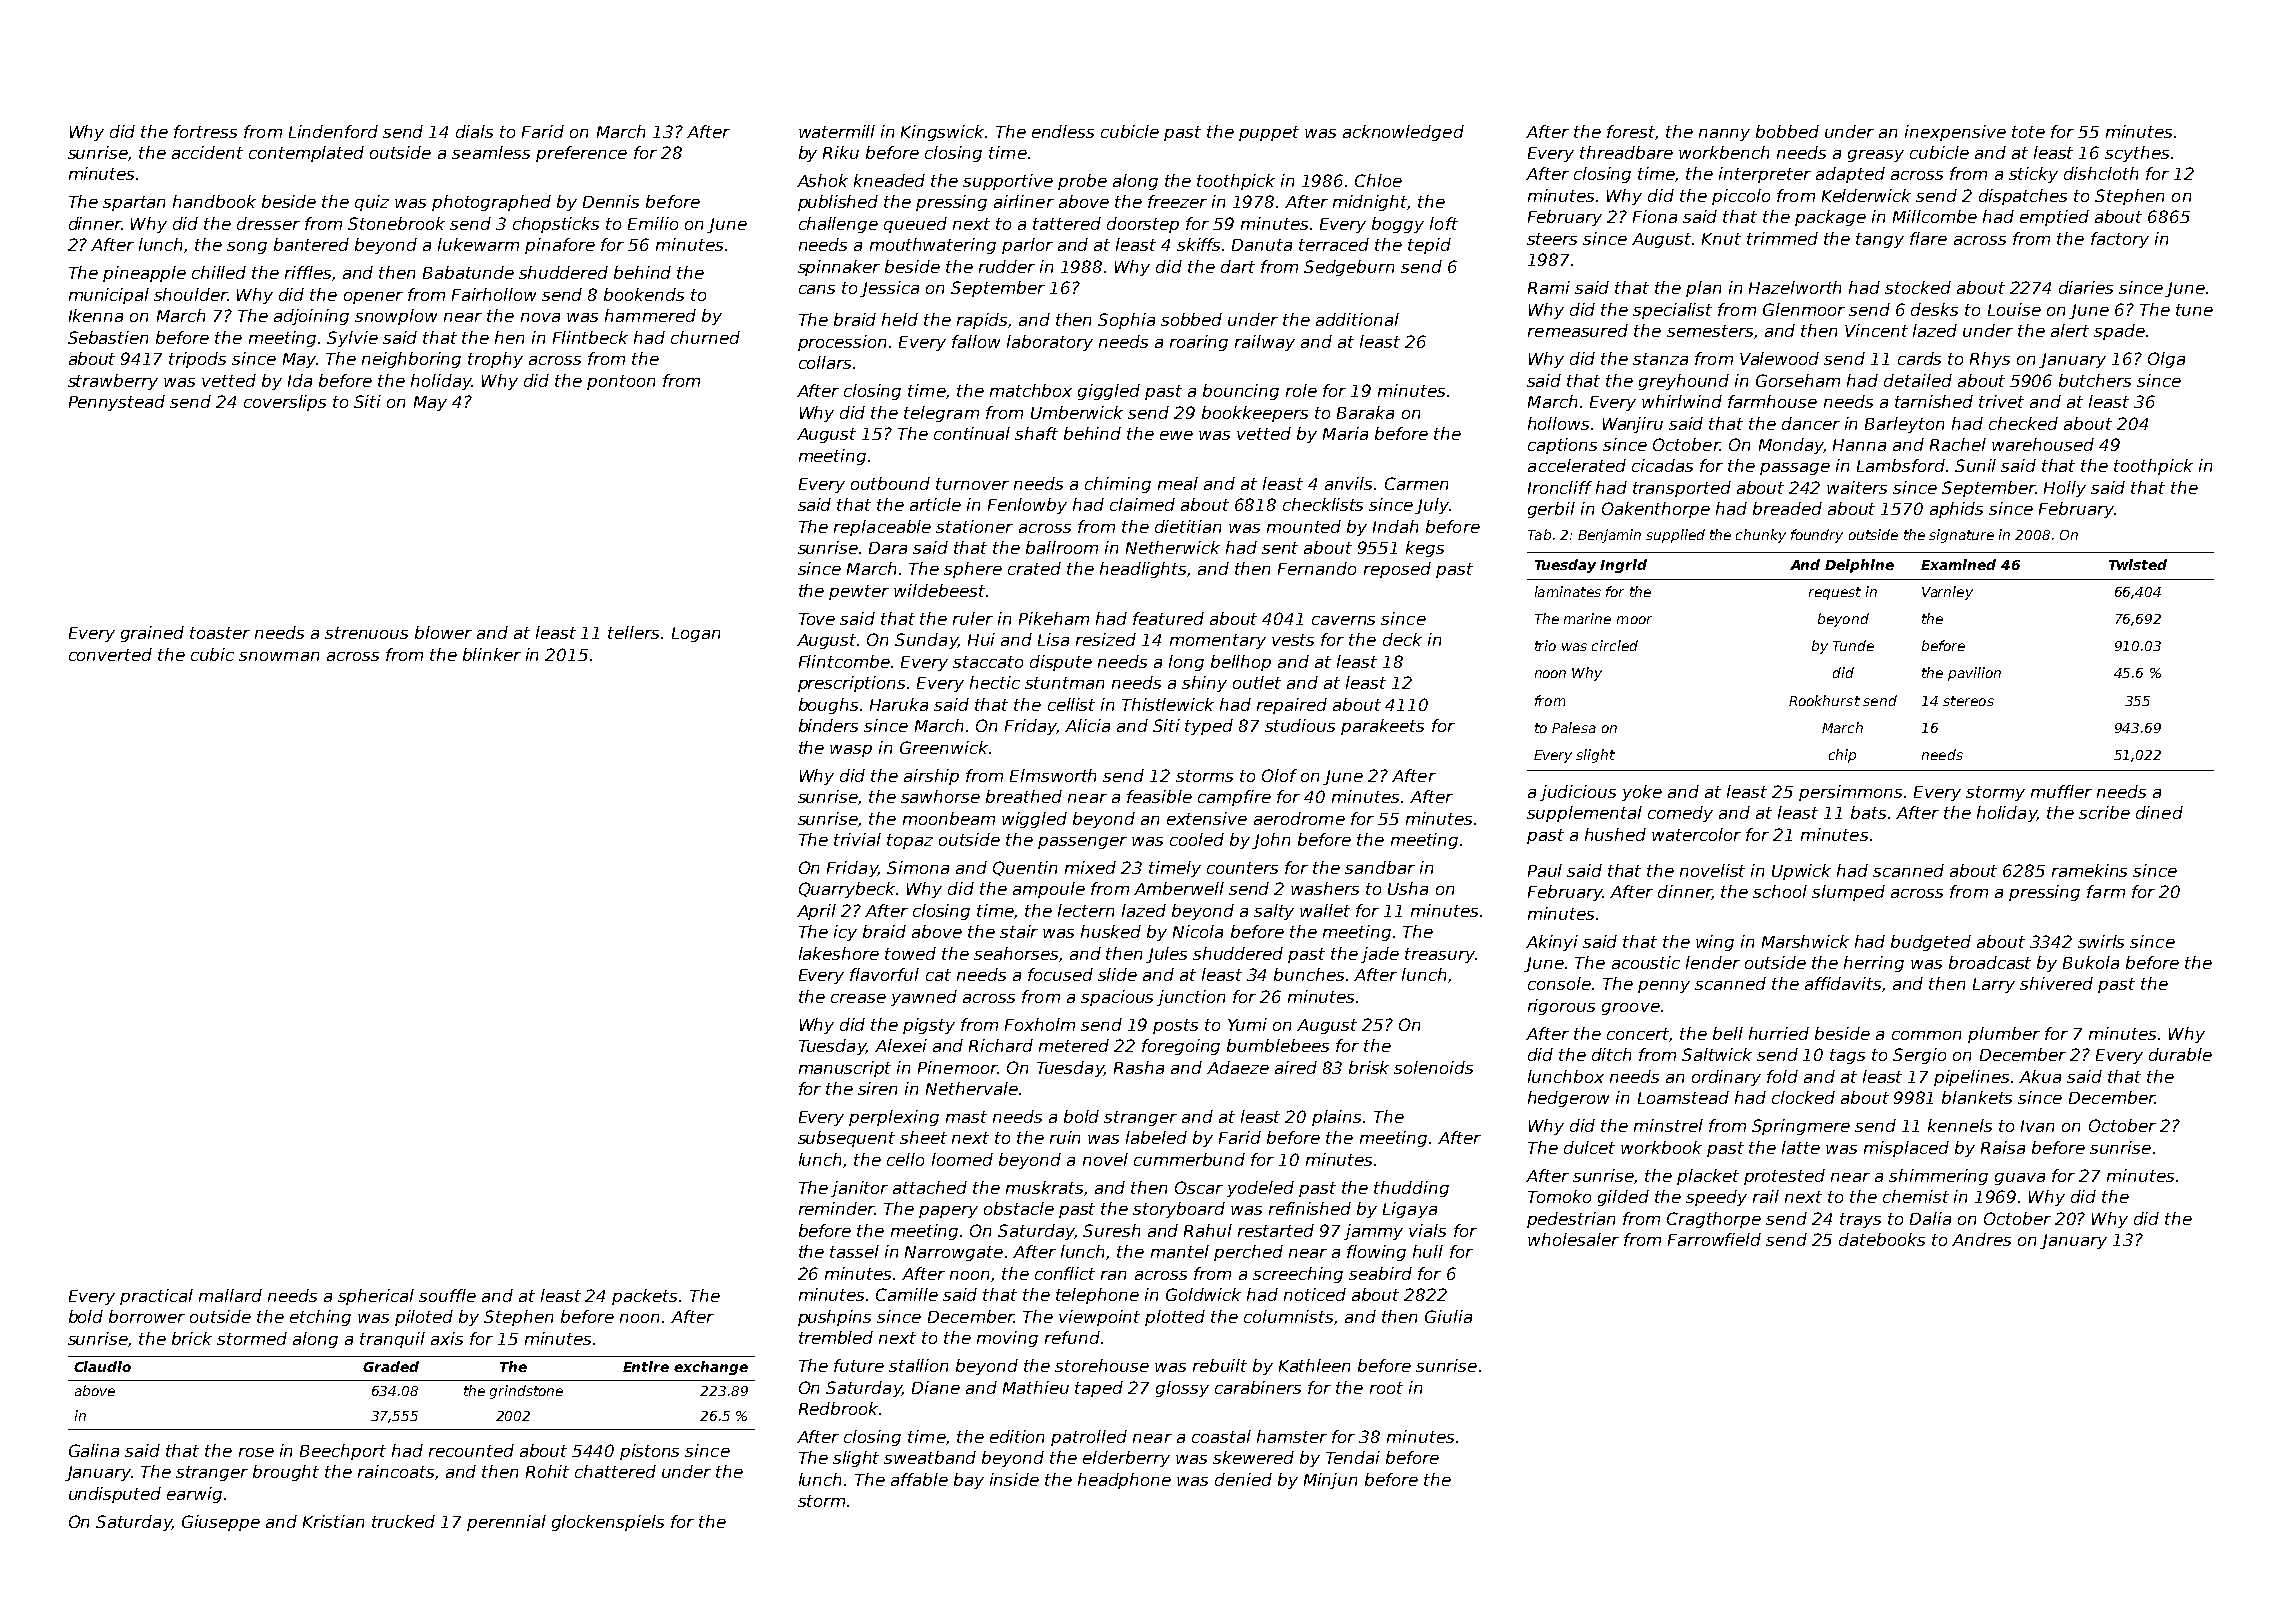  I want to click on flare, so click(1928, 238).
